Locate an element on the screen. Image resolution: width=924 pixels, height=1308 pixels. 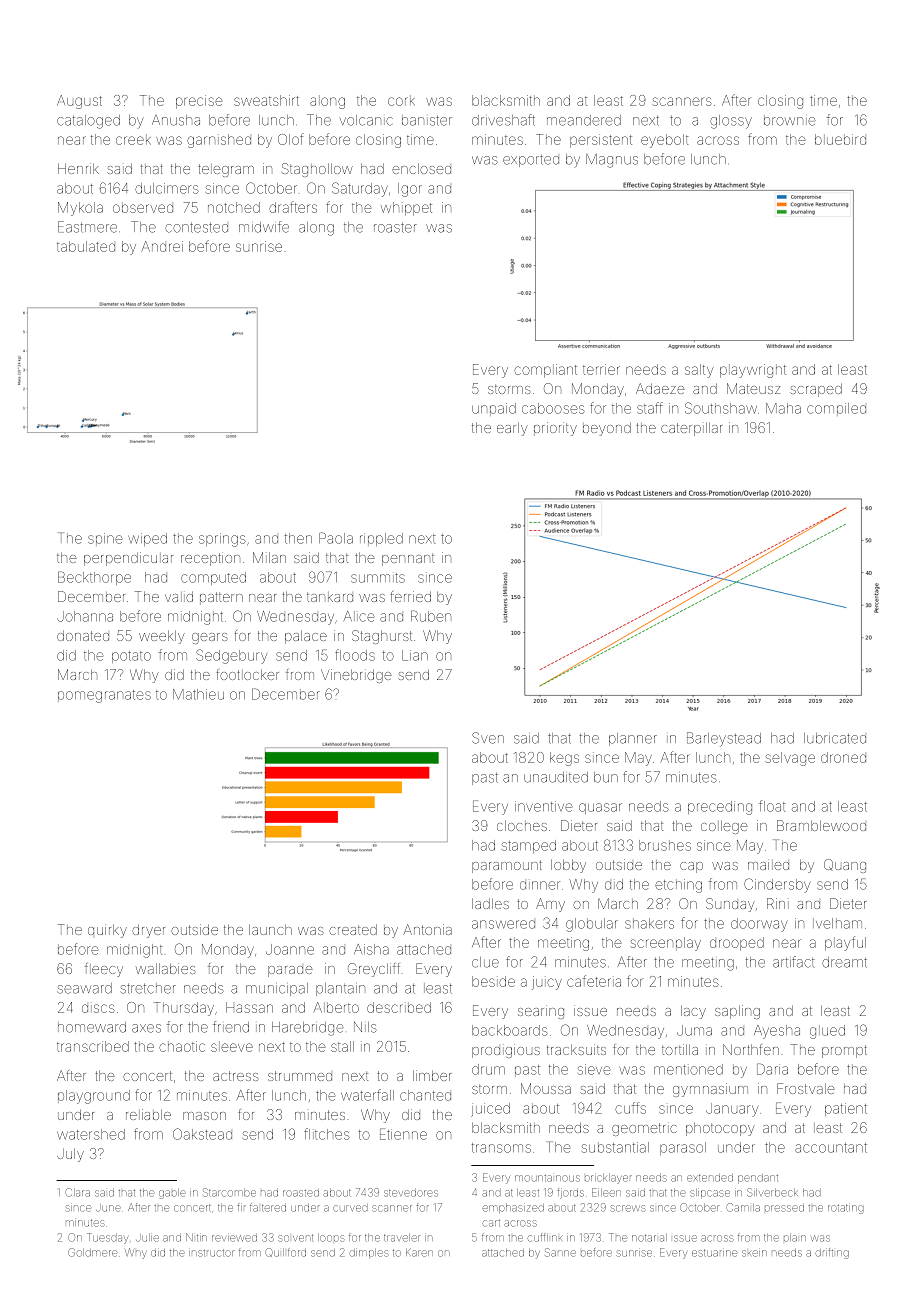
limber is located at coordinates (432, 1075).
